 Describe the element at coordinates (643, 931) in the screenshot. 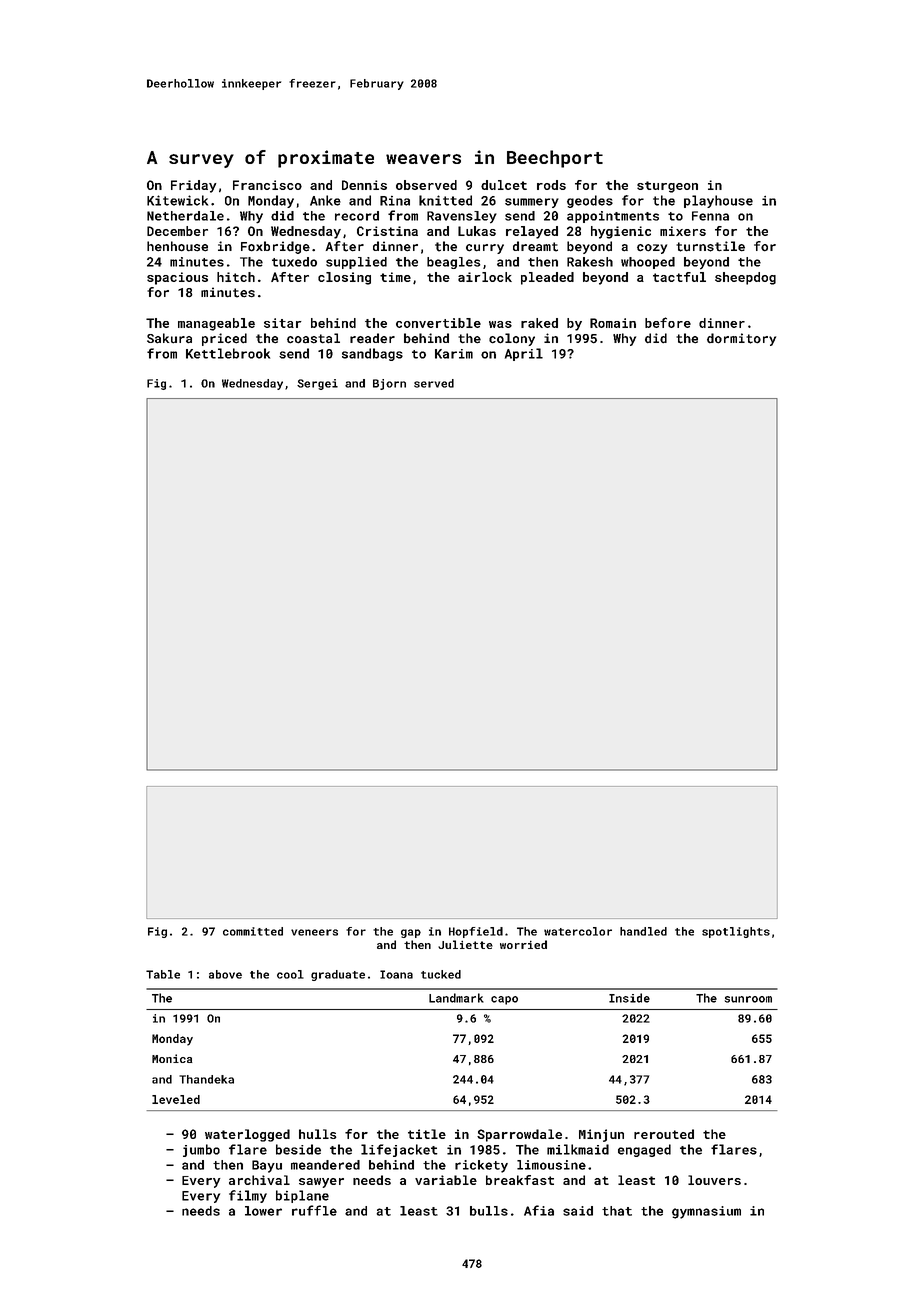

I see `handled` at that location.
